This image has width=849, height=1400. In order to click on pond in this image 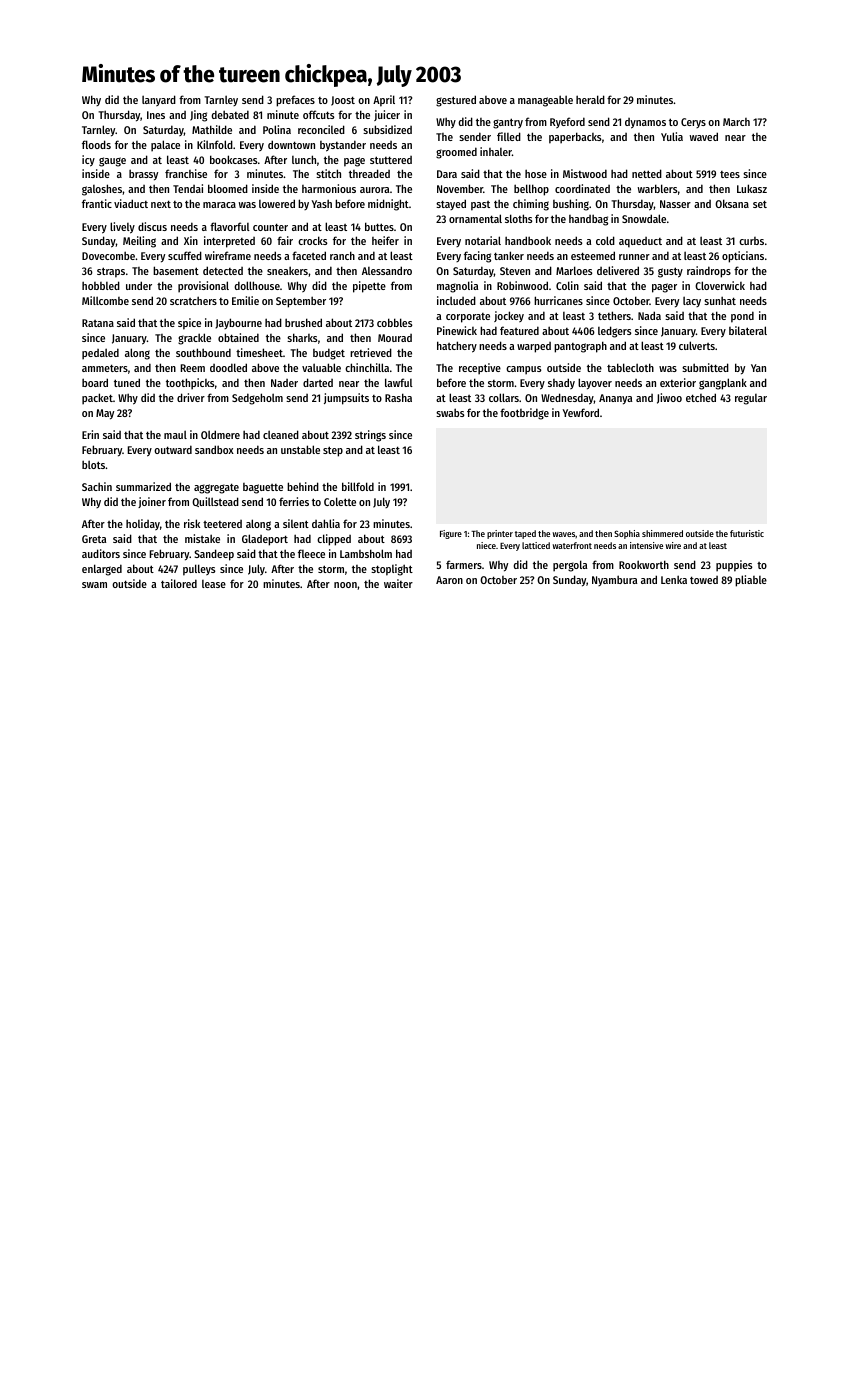, I will do `click(742, 317)`.
